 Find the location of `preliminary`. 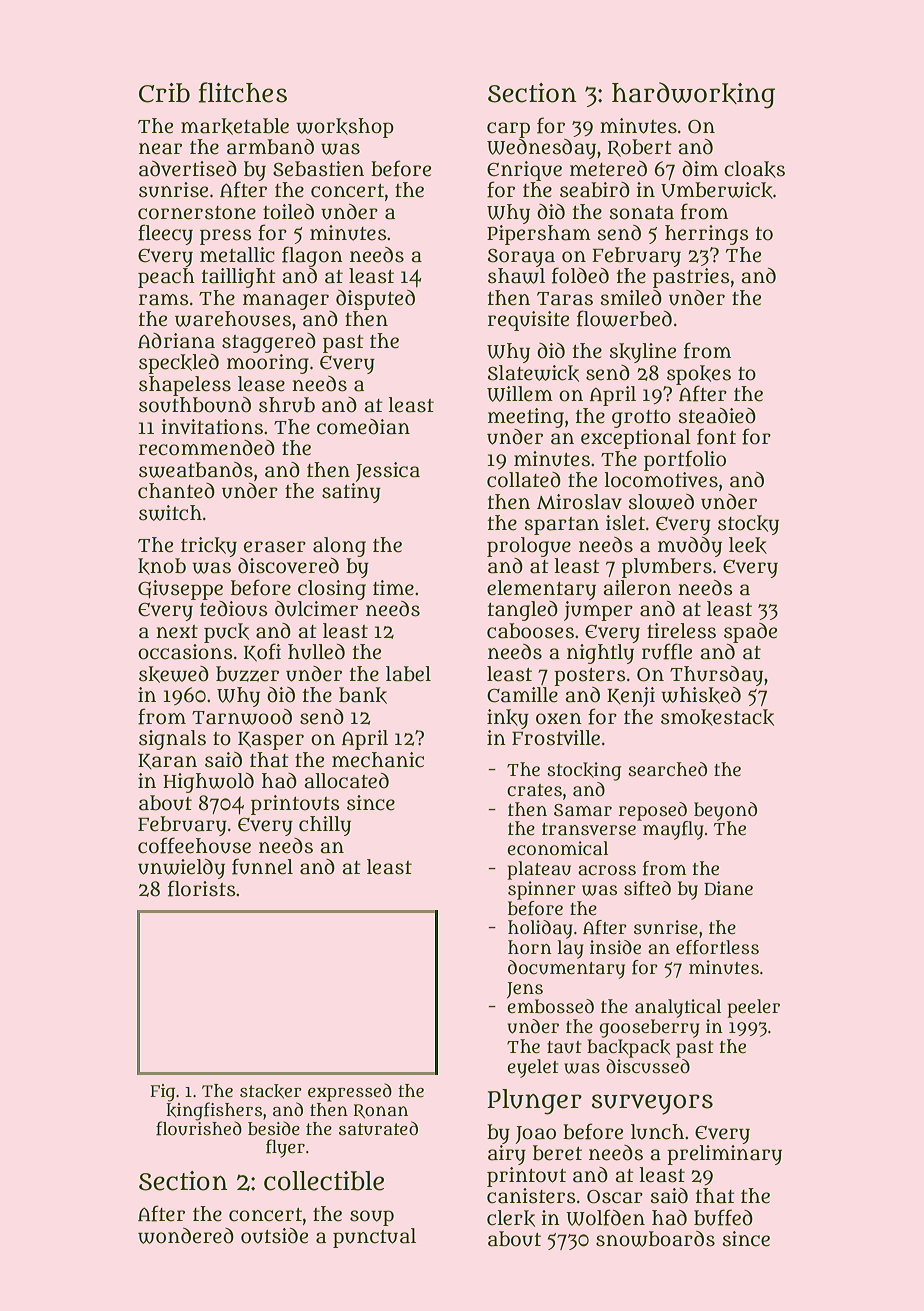

preliminary is located at coordinates (724, 1155).
